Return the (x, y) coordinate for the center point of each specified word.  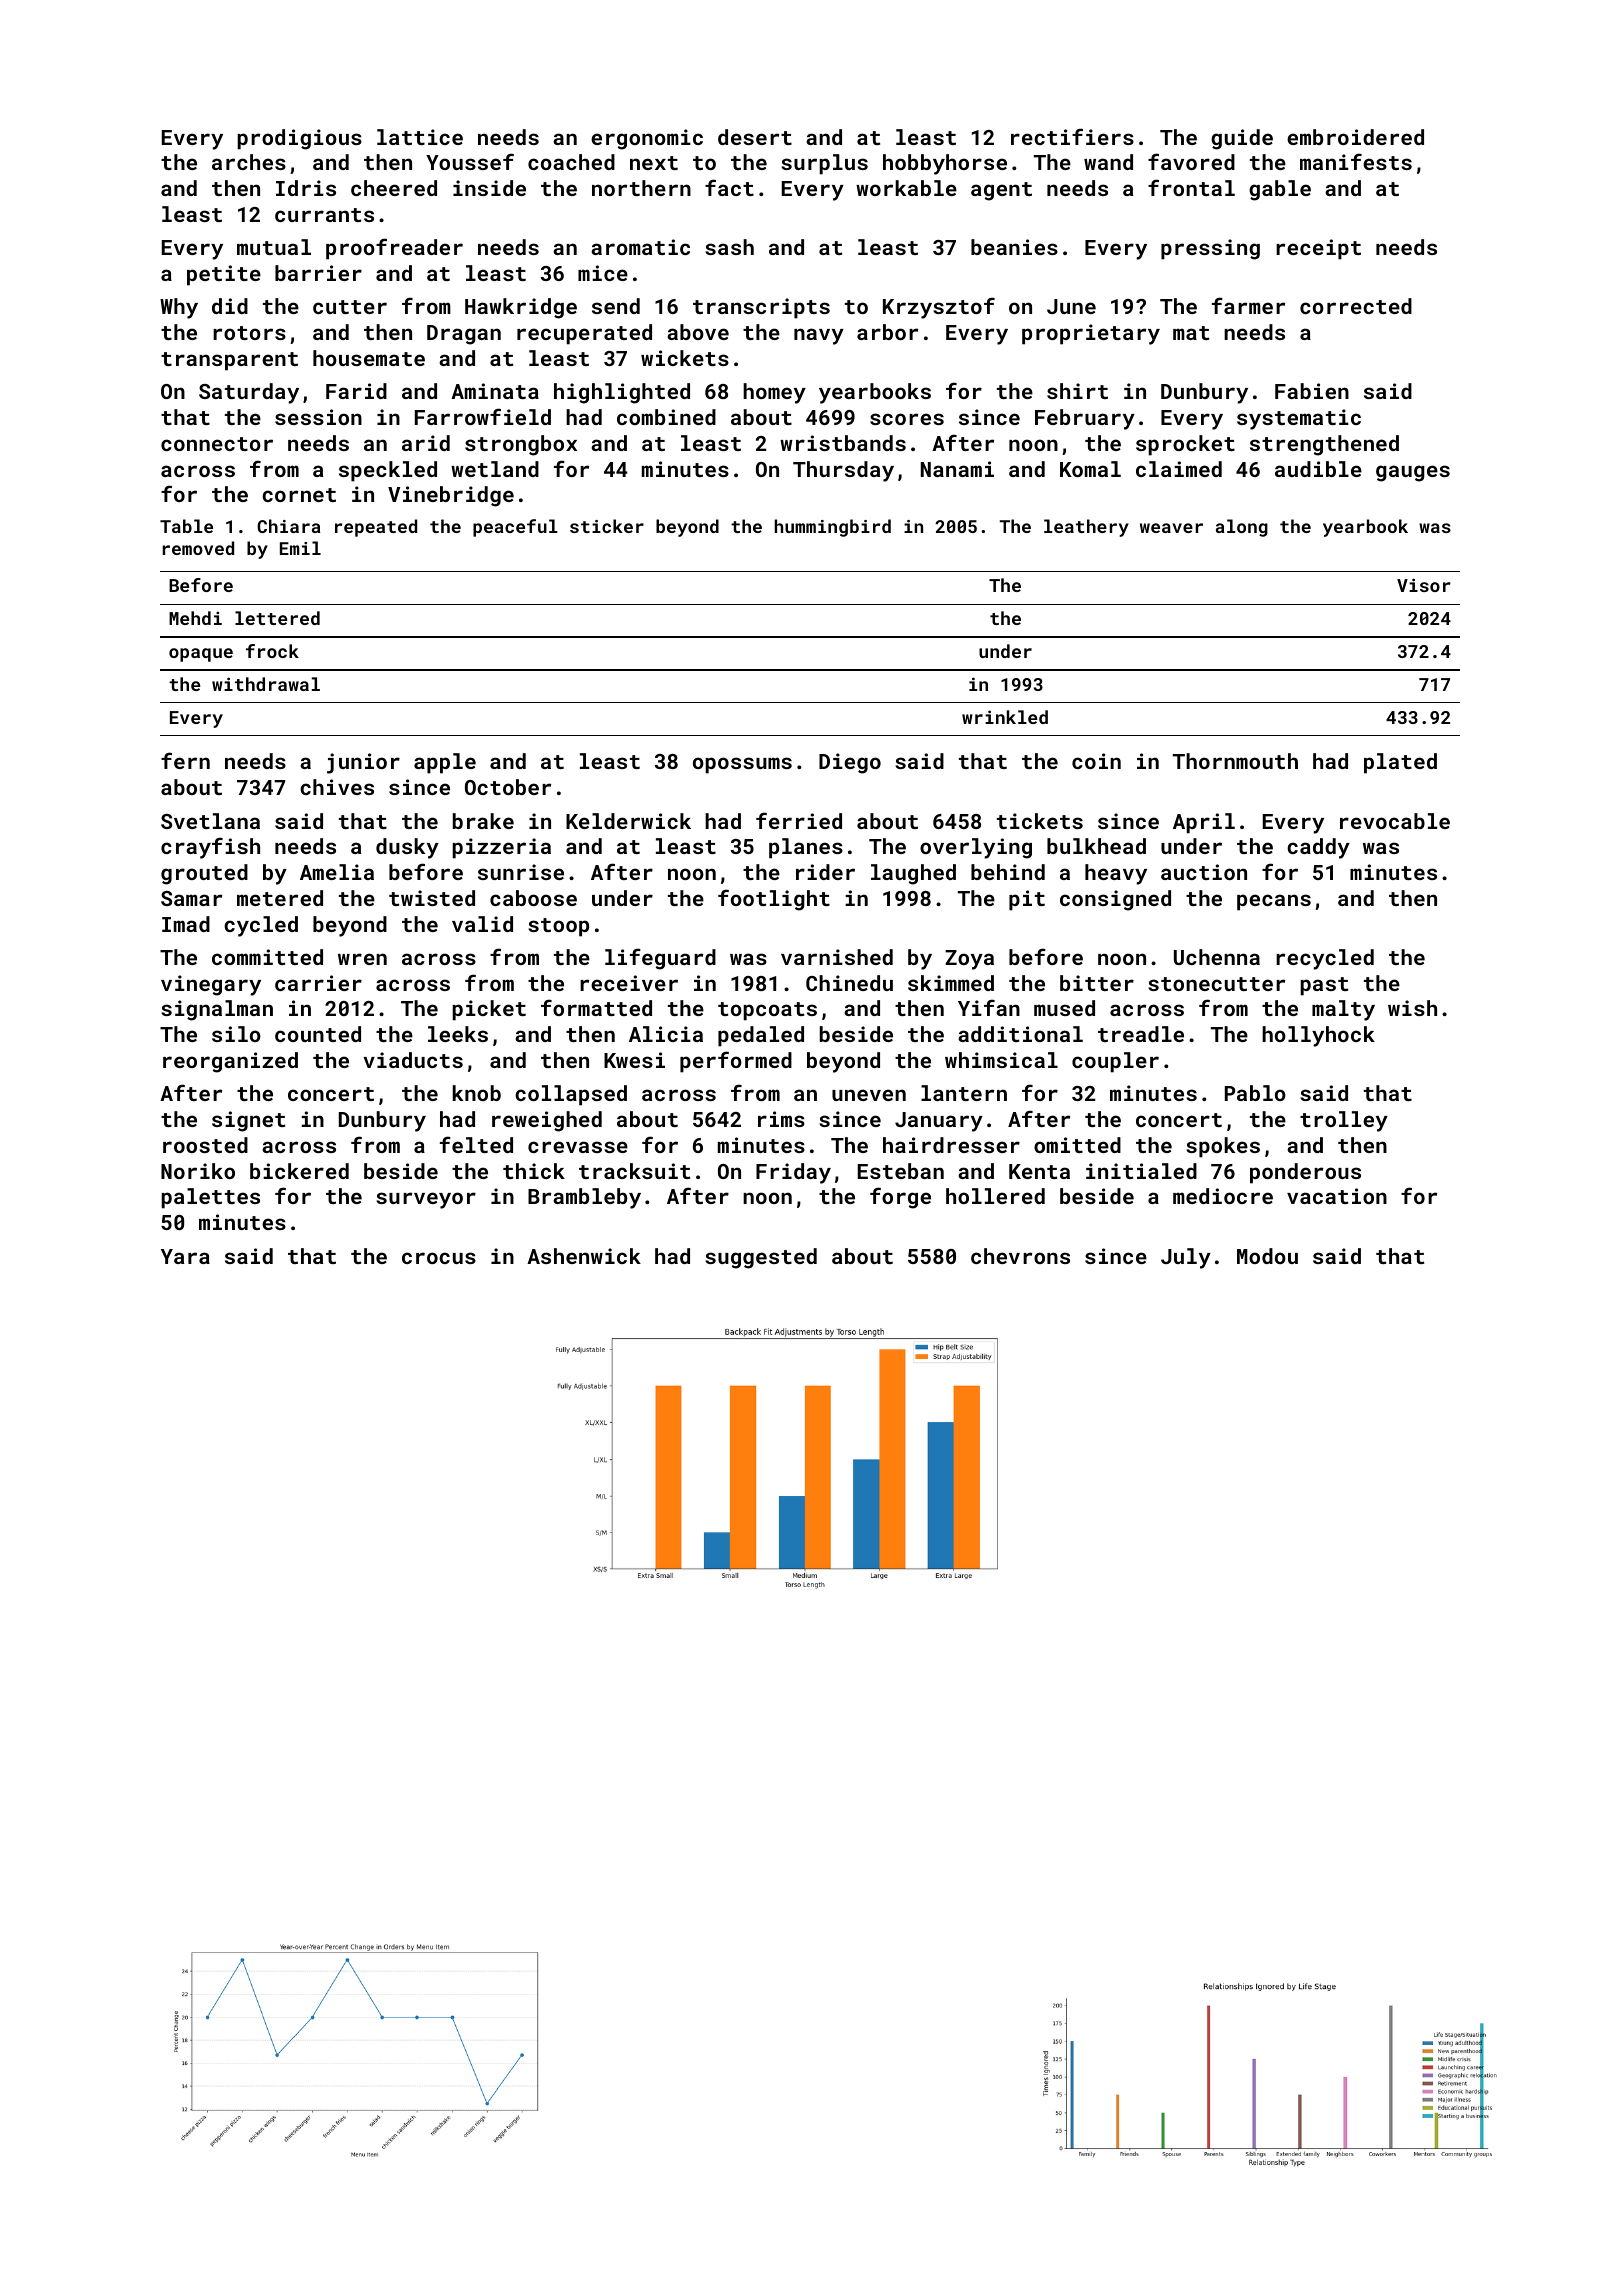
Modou (1267, 1256)
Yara (185, 1256)
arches (249, 162)
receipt (1318, 249)
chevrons (1020, 1256)
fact (729, 187)
